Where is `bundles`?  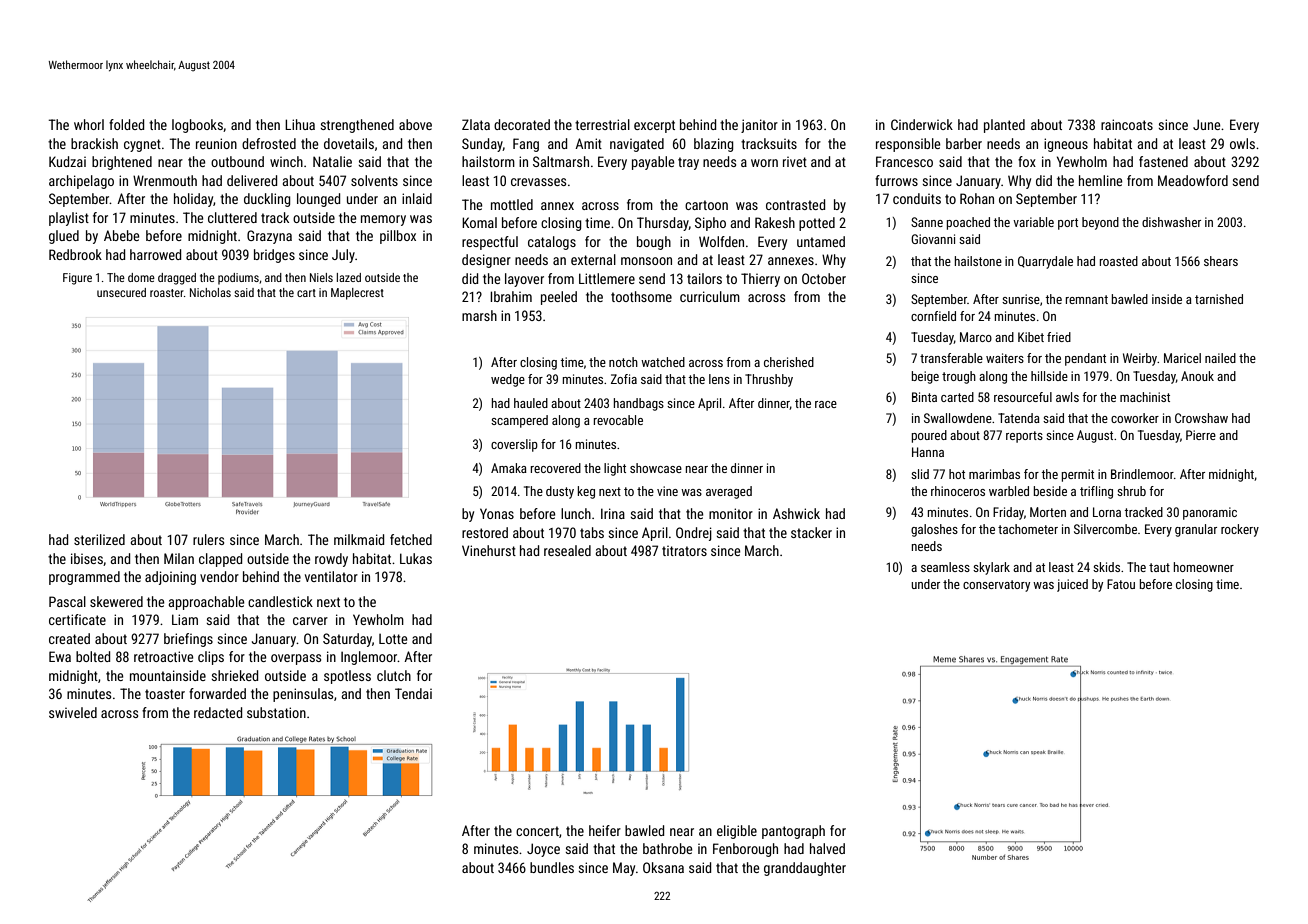
bundles is located at coordinates (552, 867).
